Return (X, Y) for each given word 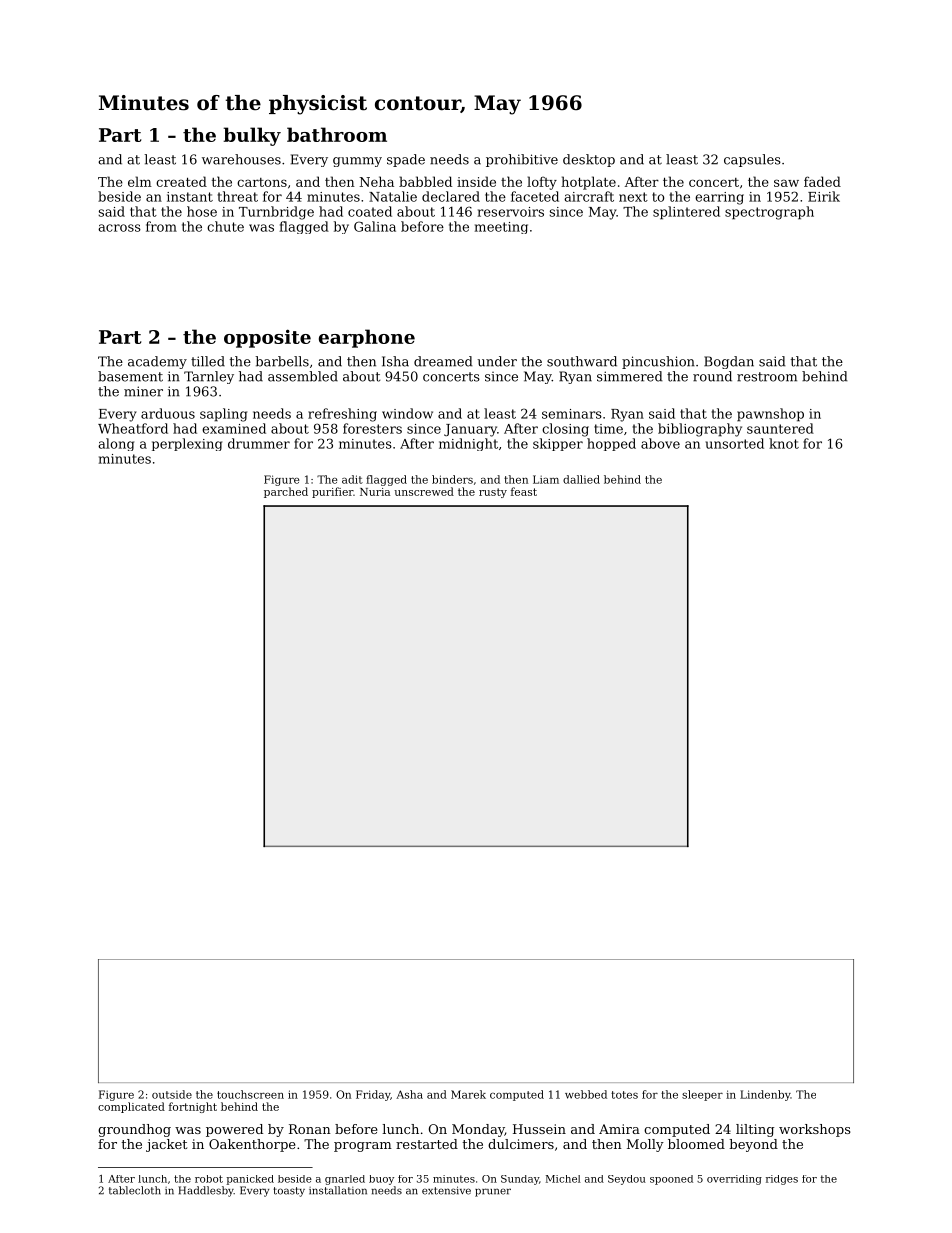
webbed (586, 1094)
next (633, 197)
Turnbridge (276, 213)
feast (524, 491)
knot (784, 443)
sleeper (702, 1095)
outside (172, 1094)
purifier (332, 492)
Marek (468, 1094)
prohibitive (522, 160)
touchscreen (250, 1094)
